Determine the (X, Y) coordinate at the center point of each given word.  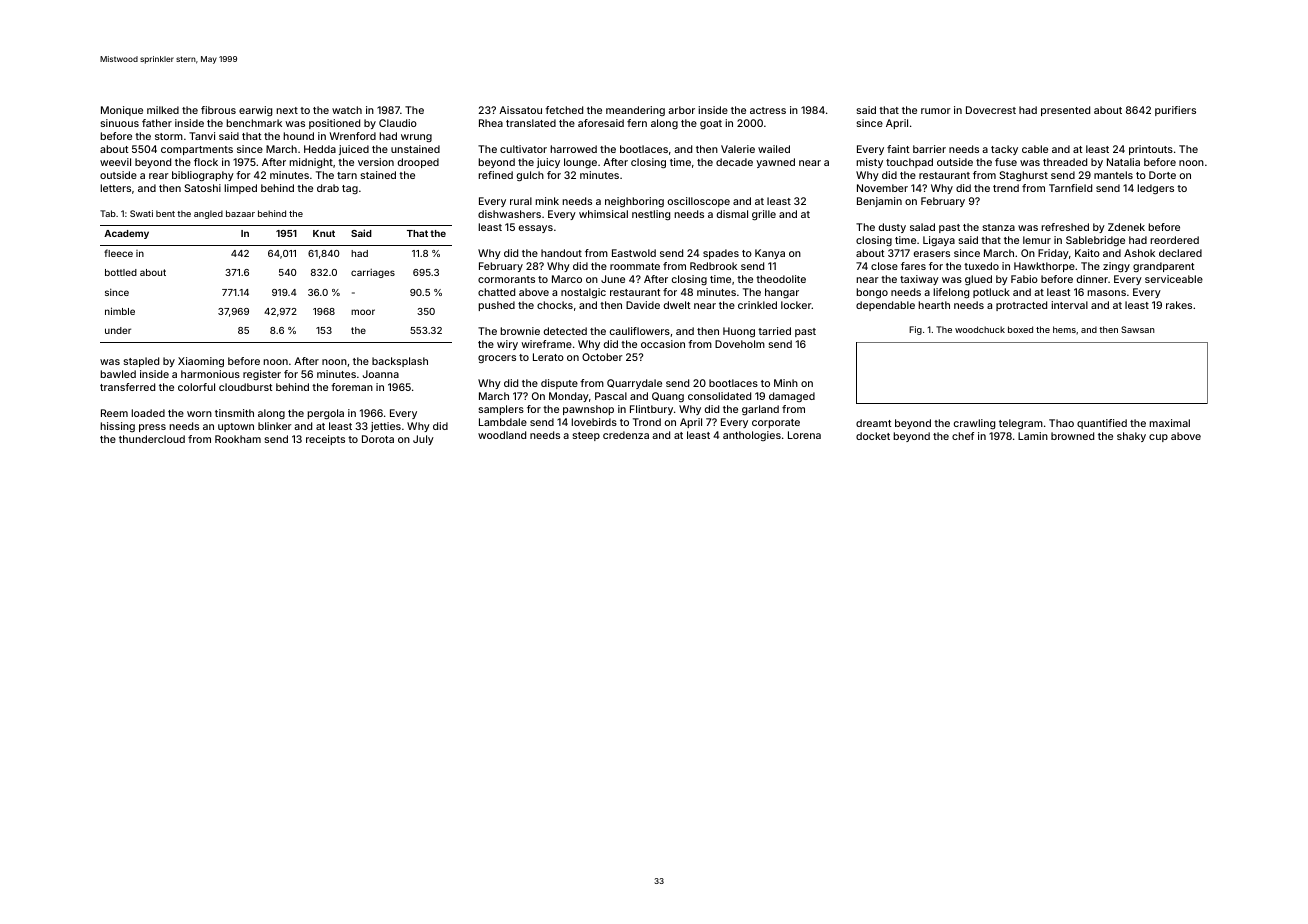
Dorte (1162, 175)
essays (536, 229)
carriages (373, 273)
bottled (121, 272)
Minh (786, 383)
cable (1035, 149)
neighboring (634, 202)
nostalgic (583, 293)
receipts (325, 440)
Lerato (548, 357)
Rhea (491, 123)
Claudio (398, 123)
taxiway (919, 280)
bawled (118, 374)
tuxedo (981, 266)
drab (328, 188)
